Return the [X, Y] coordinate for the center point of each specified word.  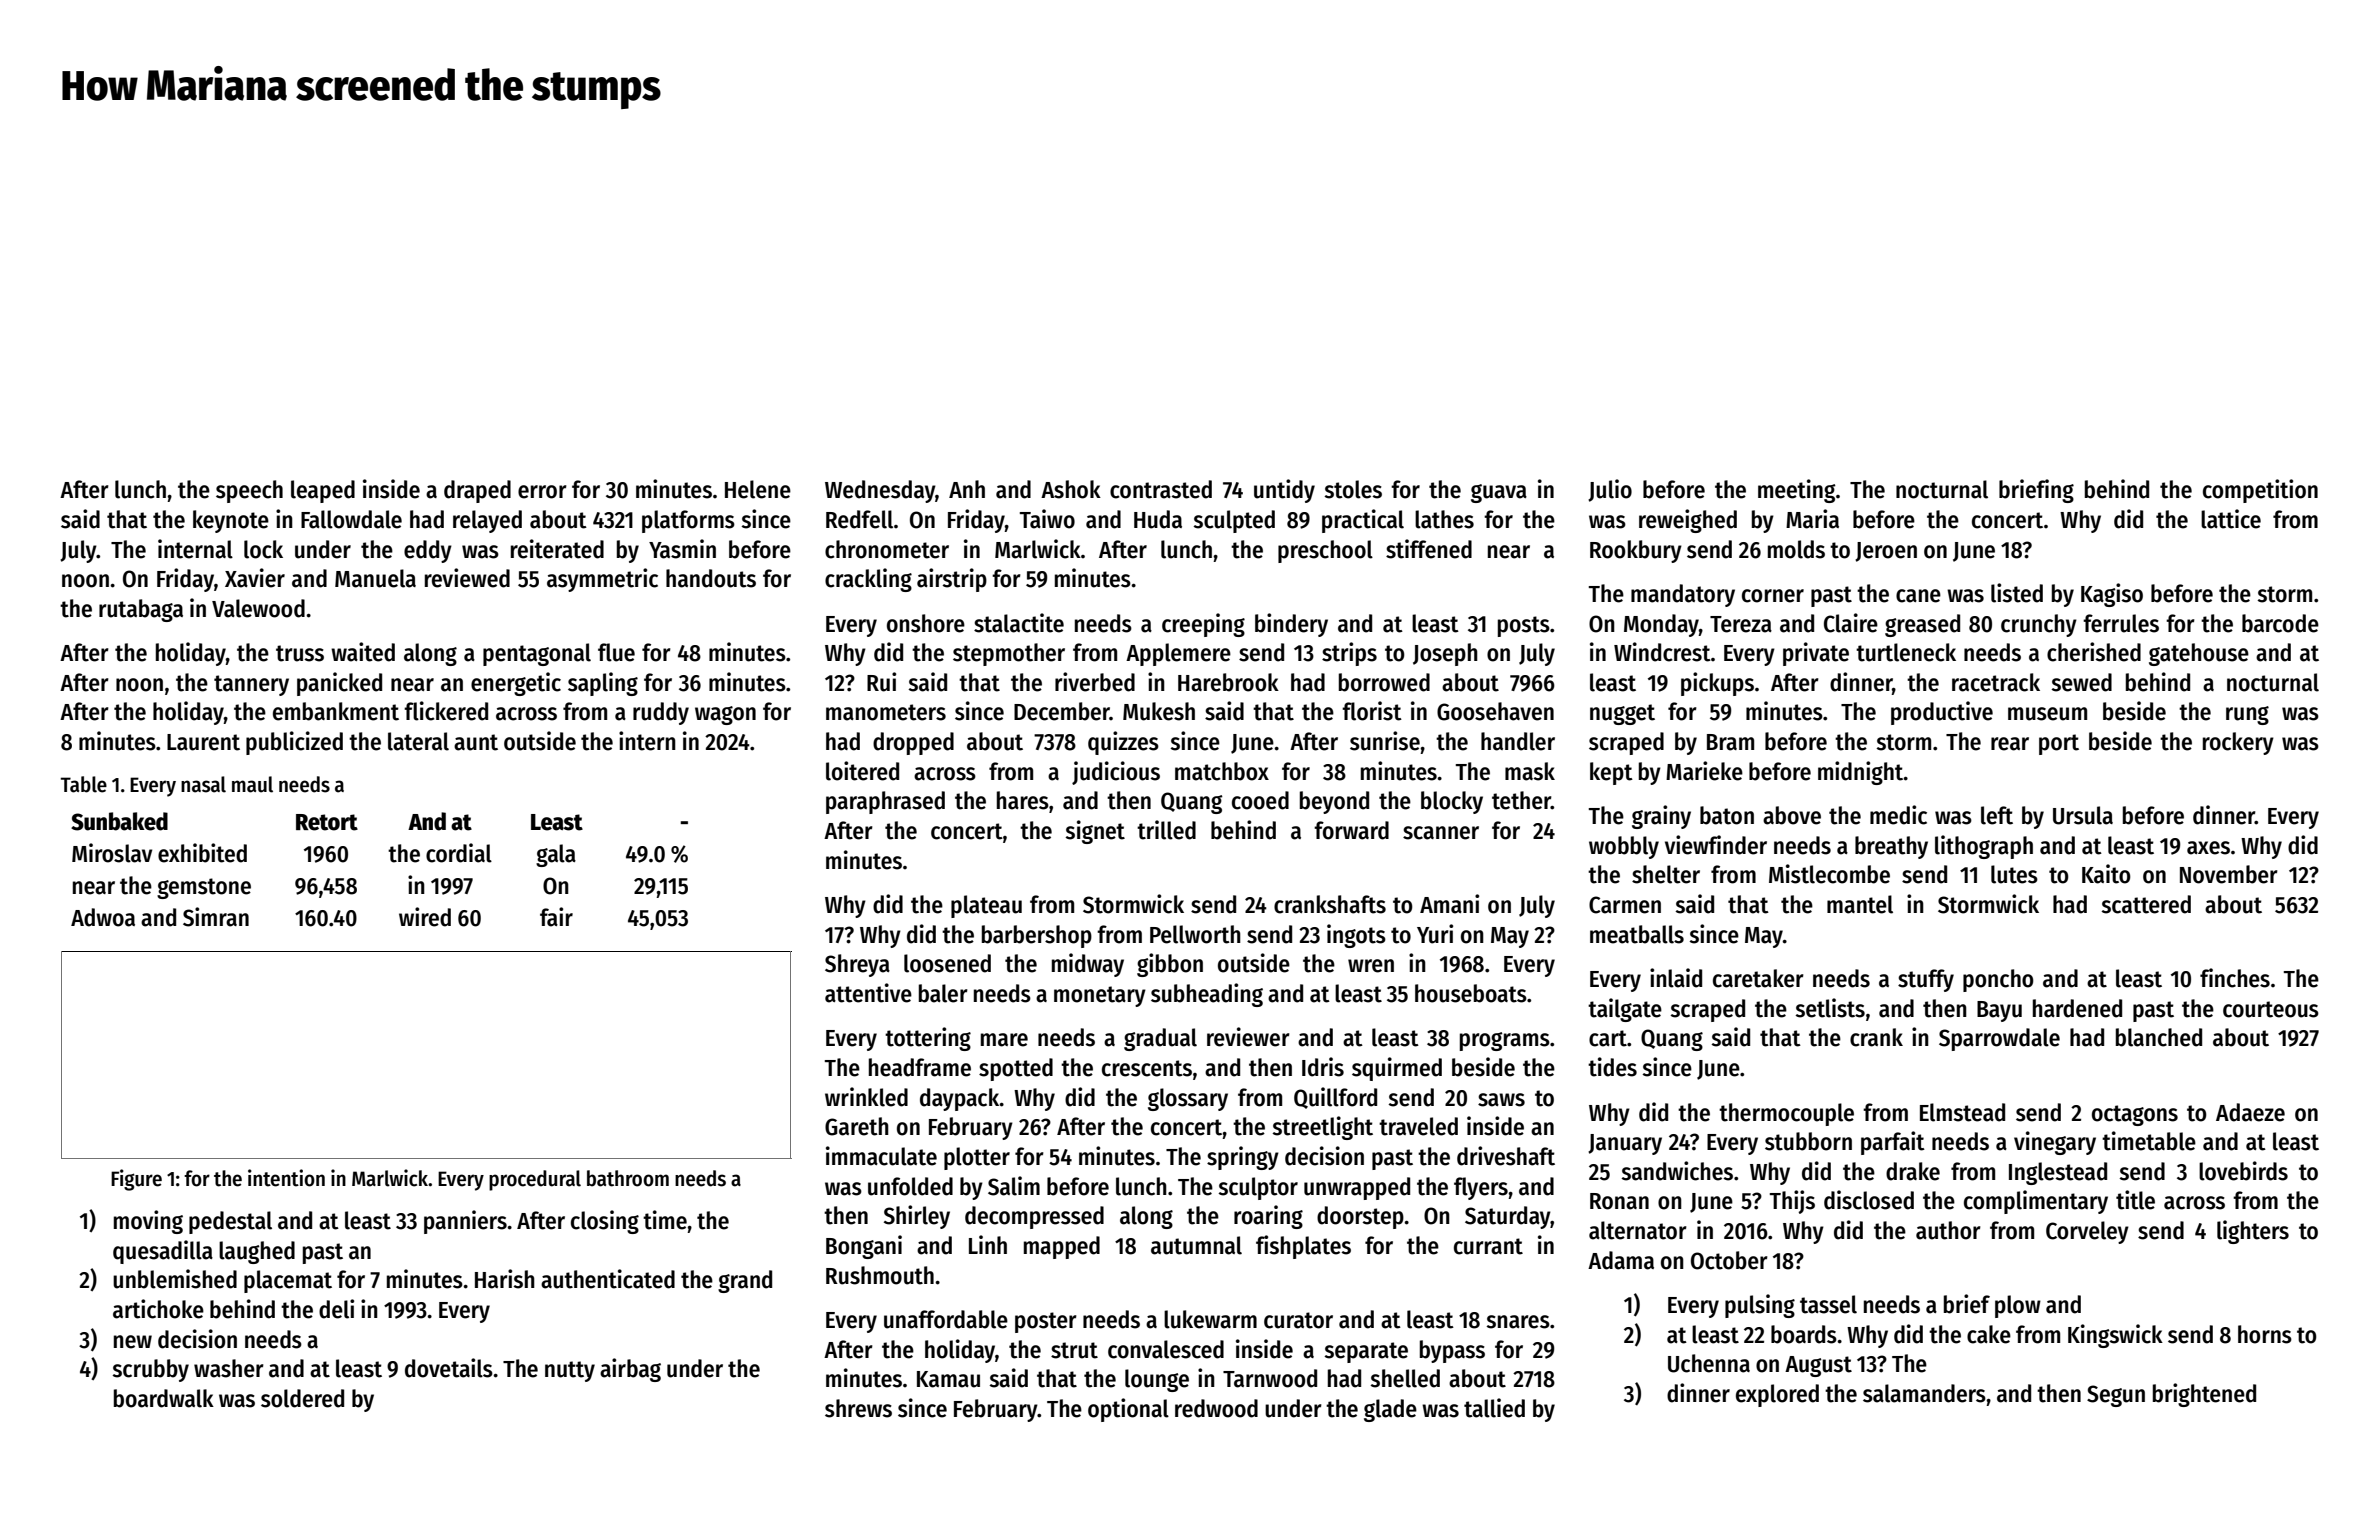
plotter [977, 1158]
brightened [2204, 1395]
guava [1499, 493]
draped [477, 491]
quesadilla [163, 1252]
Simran [216, 917]
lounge [1157, 1380]
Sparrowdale [1999, 1039]
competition [2260, 491]
